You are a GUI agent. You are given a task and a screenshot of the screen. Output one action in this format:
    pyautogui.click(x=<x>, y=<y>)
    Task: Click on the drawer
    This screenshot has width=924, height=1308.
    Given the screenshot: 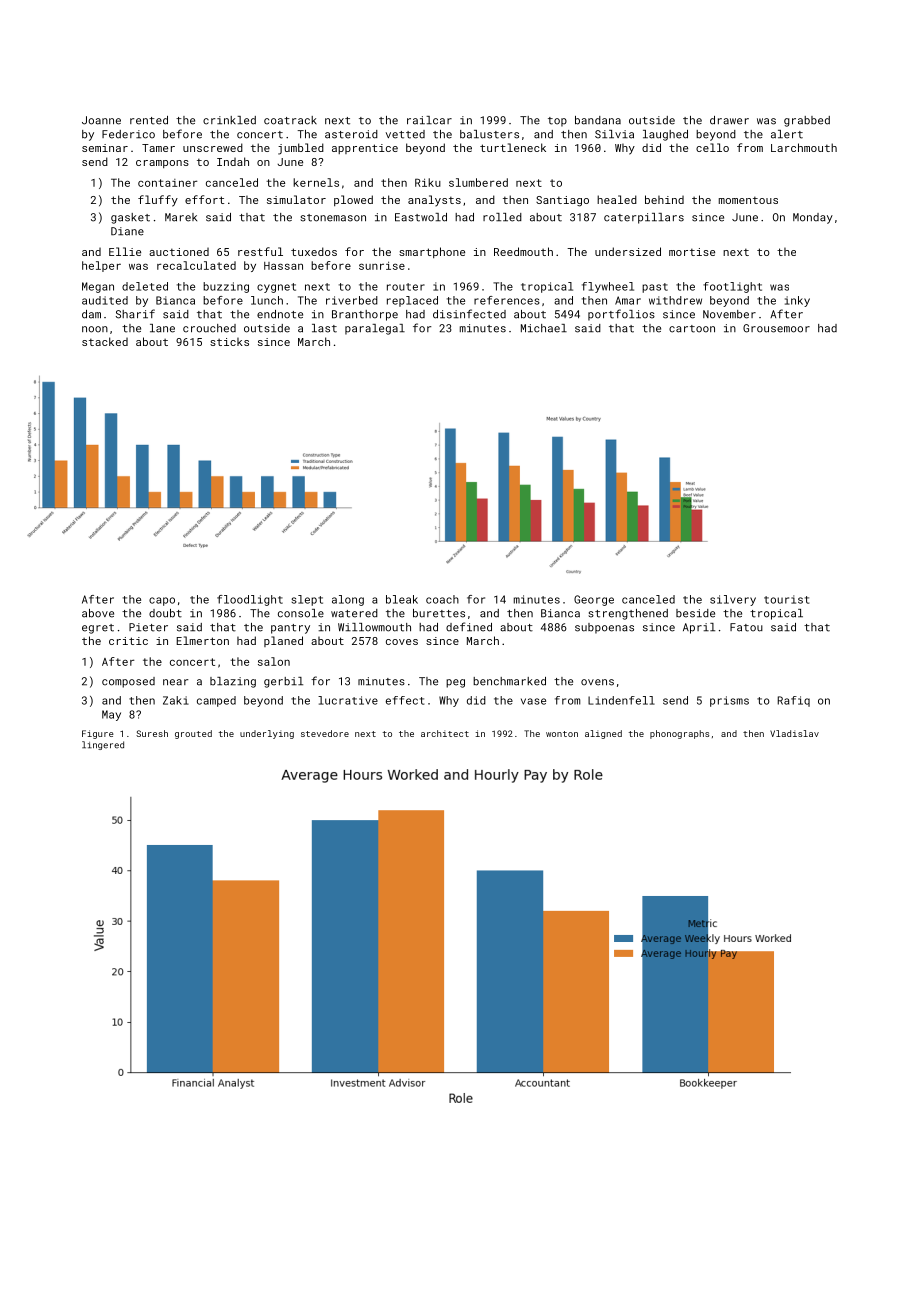 What is the action you would take?
    pyautogui.click(x=729, y=120)
